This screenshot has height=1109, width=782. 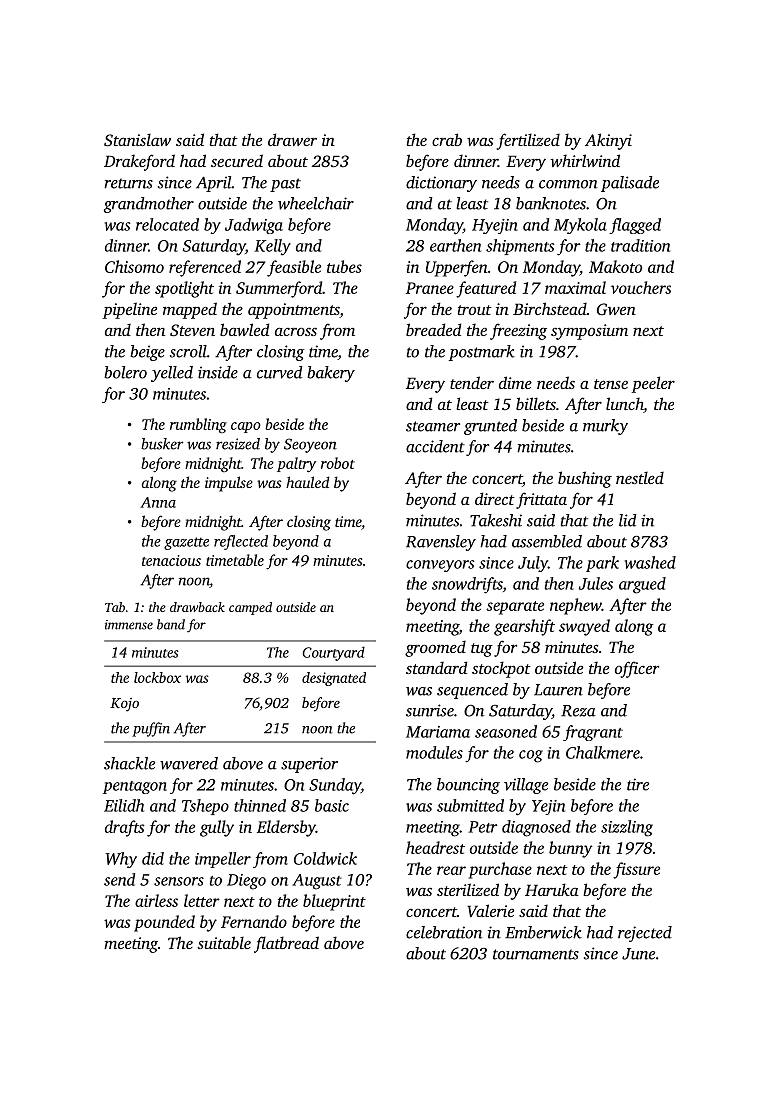 I want to click on symposium, so click(x=589, y=332).
